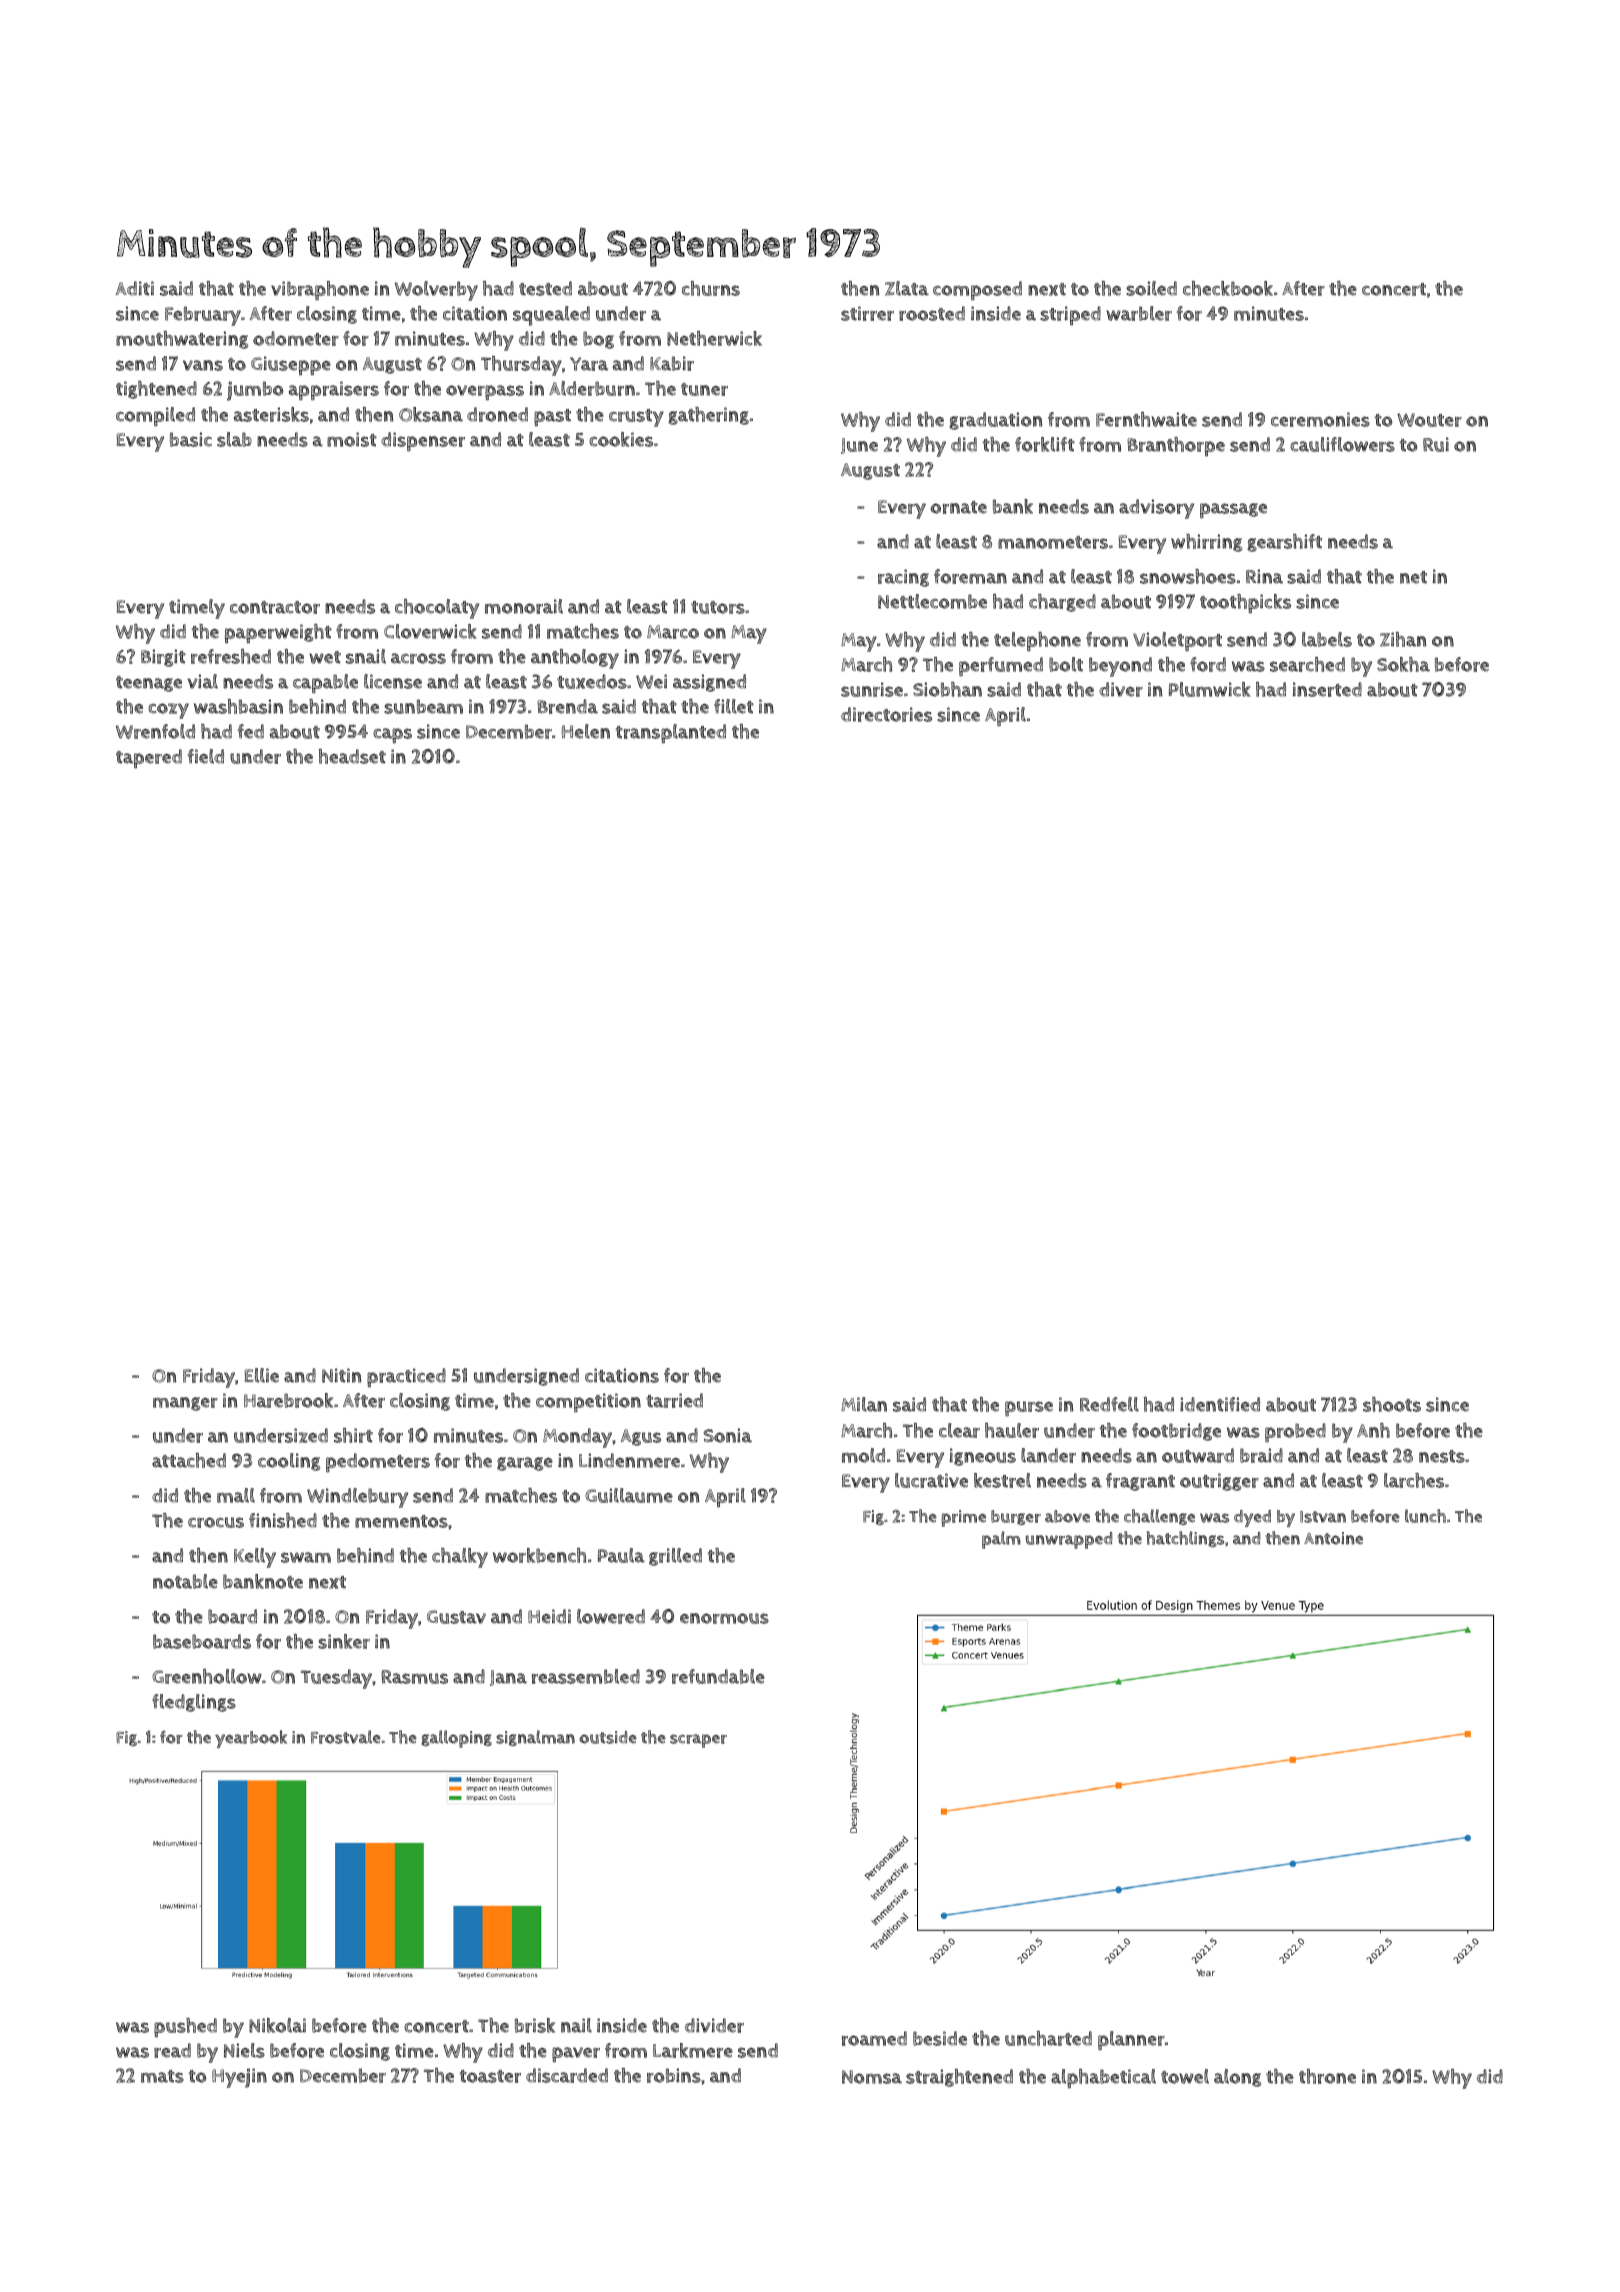 This screenshot has height=2292, width=1620. What do you see at coordinates (1109, 1404) in the screenshot?
I see `Redfell` at bounding box center [1109, 1404].
